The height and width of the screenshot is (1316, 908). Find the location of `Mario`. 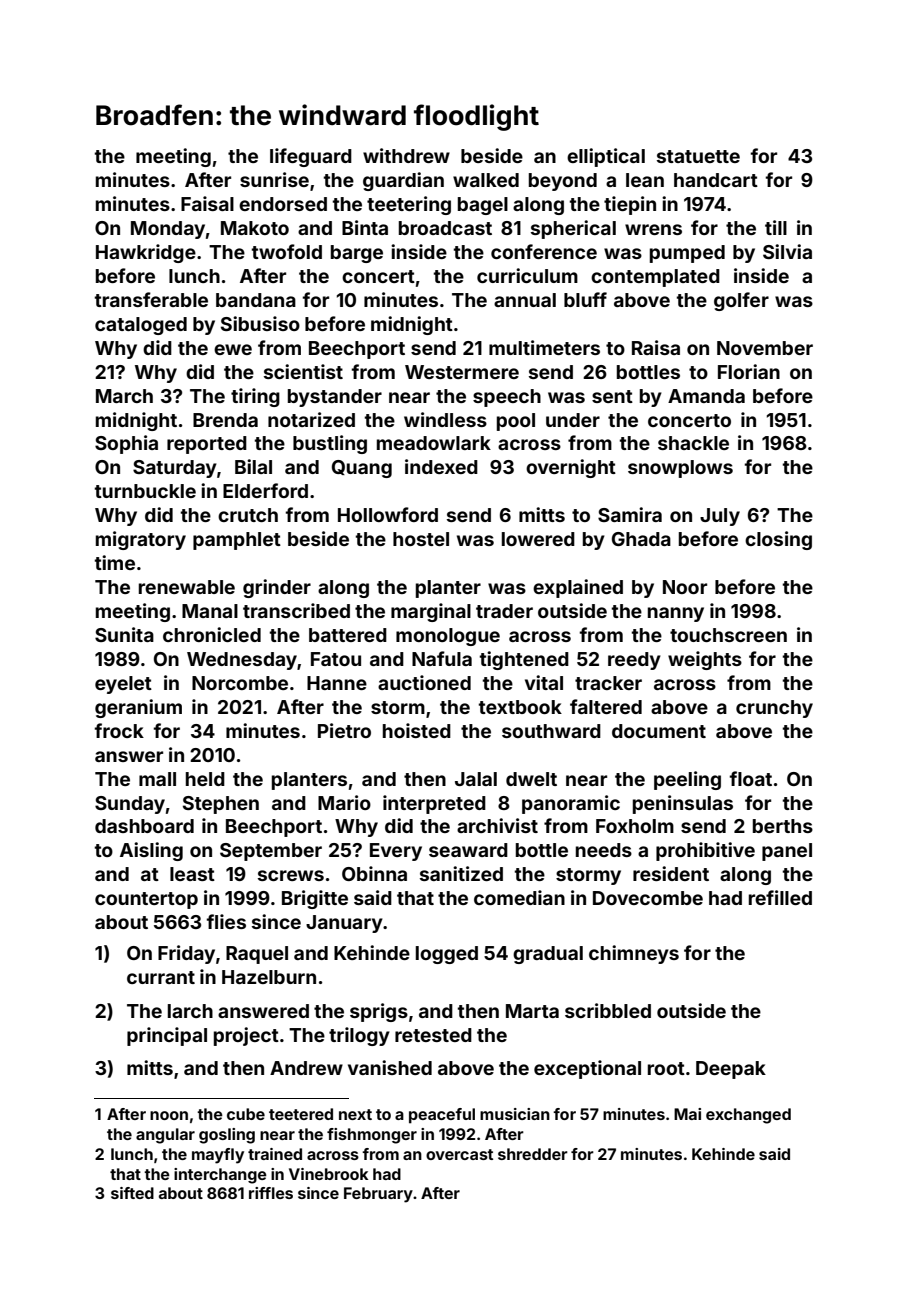

Mario is located at coordinates (344, 802).
